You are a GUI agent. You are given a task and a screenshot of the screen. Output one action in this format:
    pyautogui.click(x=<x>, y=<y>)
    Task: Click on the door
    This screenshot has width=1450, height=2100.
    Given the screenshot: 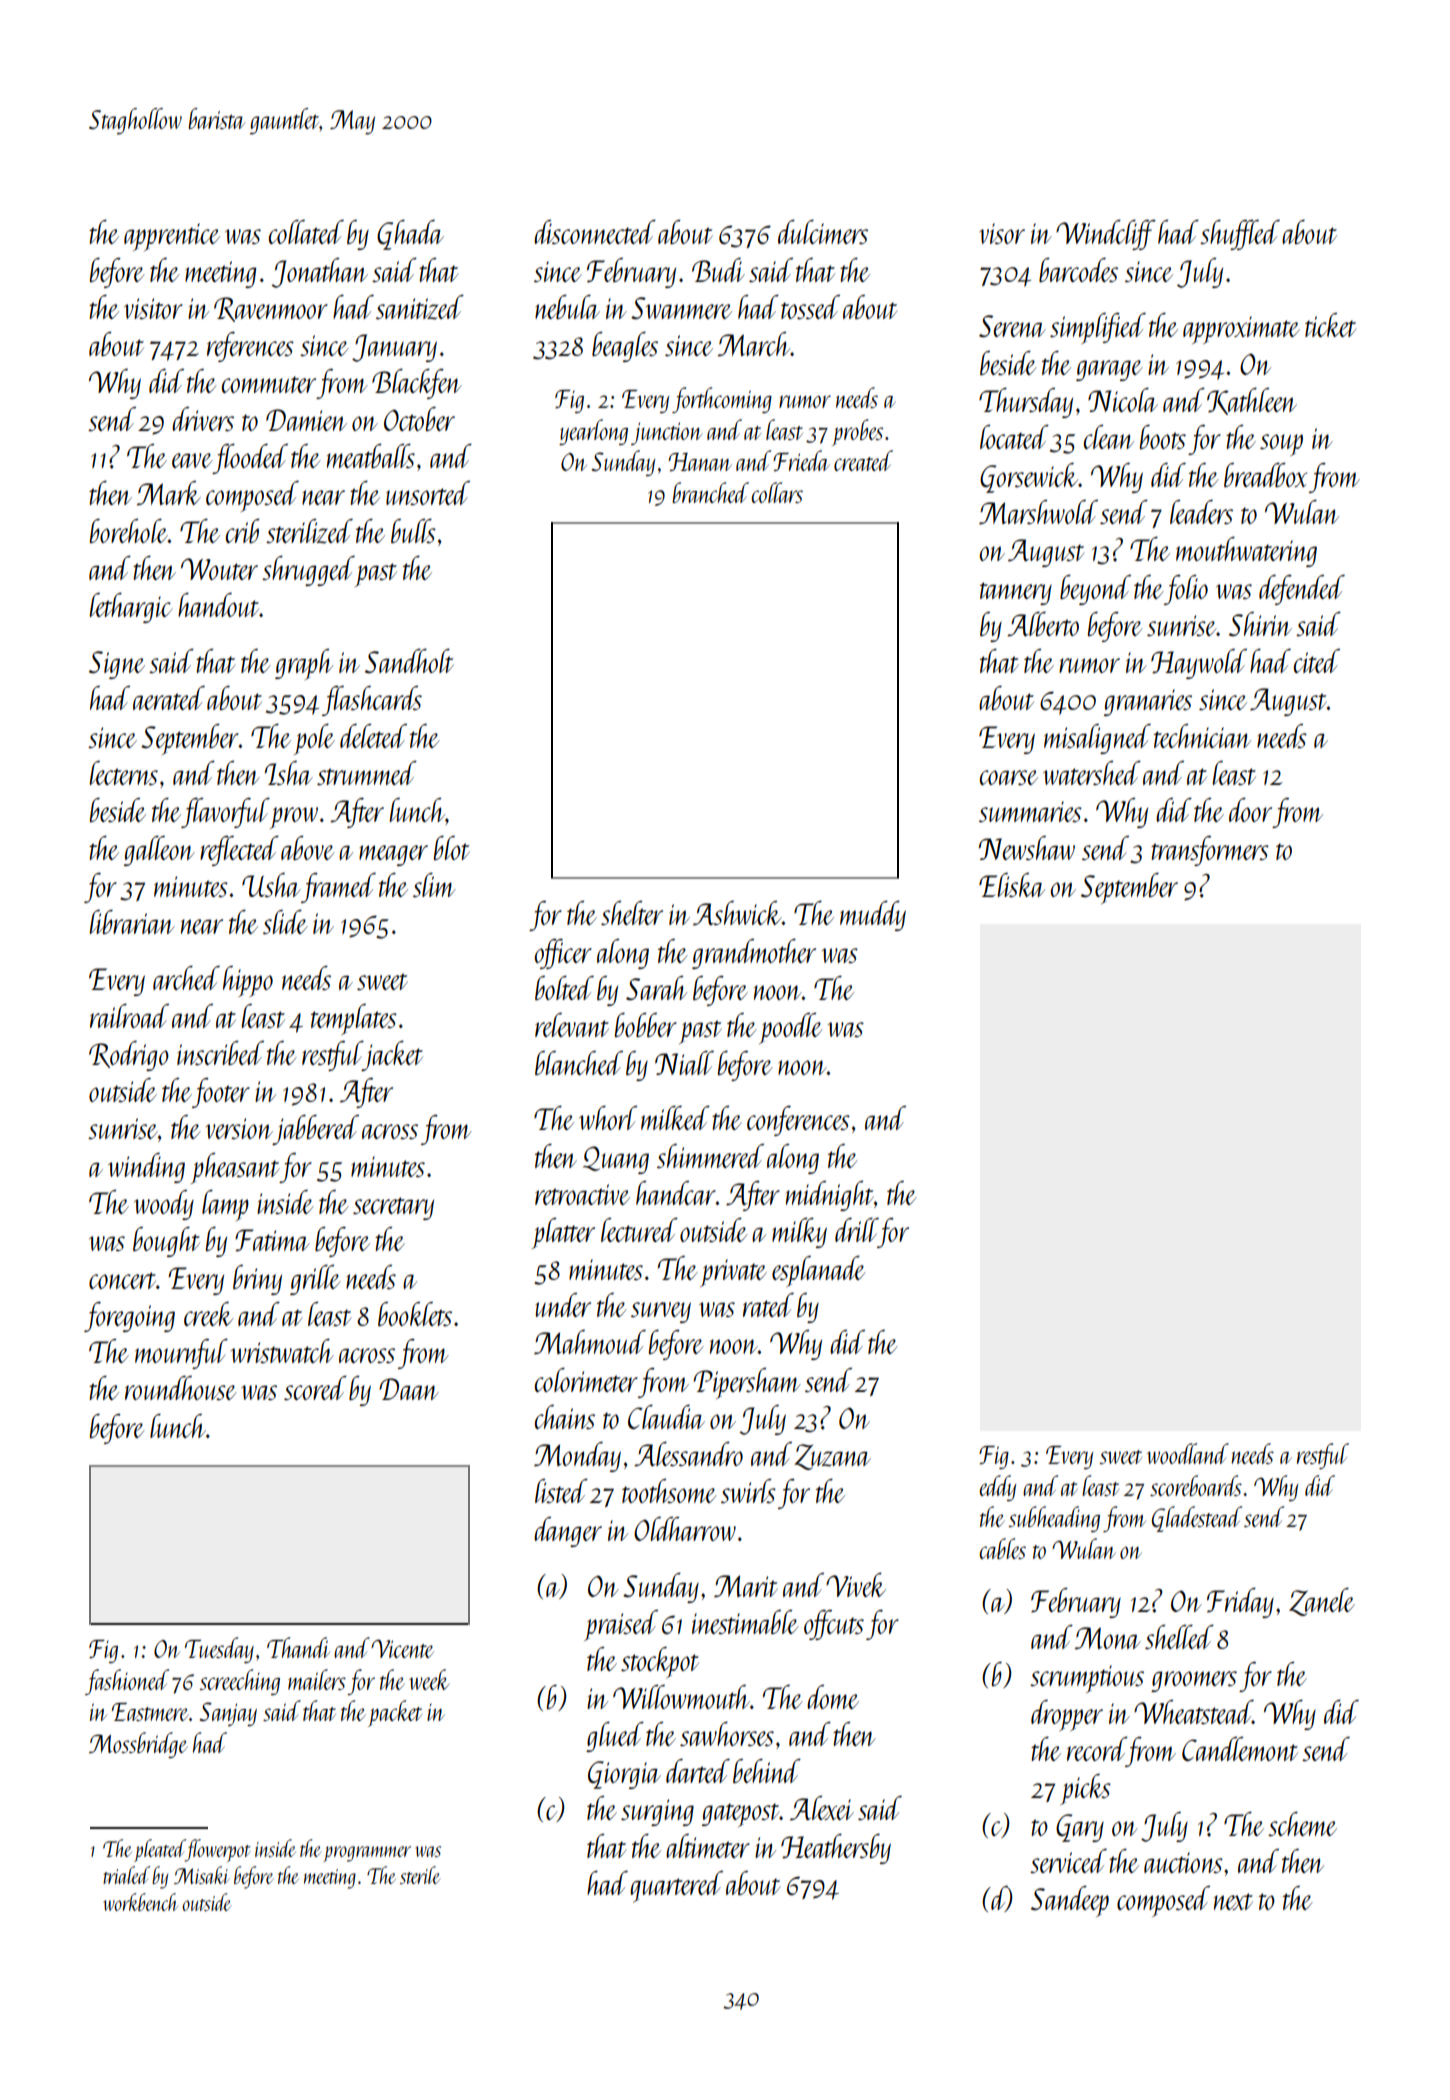 What is the action you would take?
    pyautogui.click(x=1250, y=810)
